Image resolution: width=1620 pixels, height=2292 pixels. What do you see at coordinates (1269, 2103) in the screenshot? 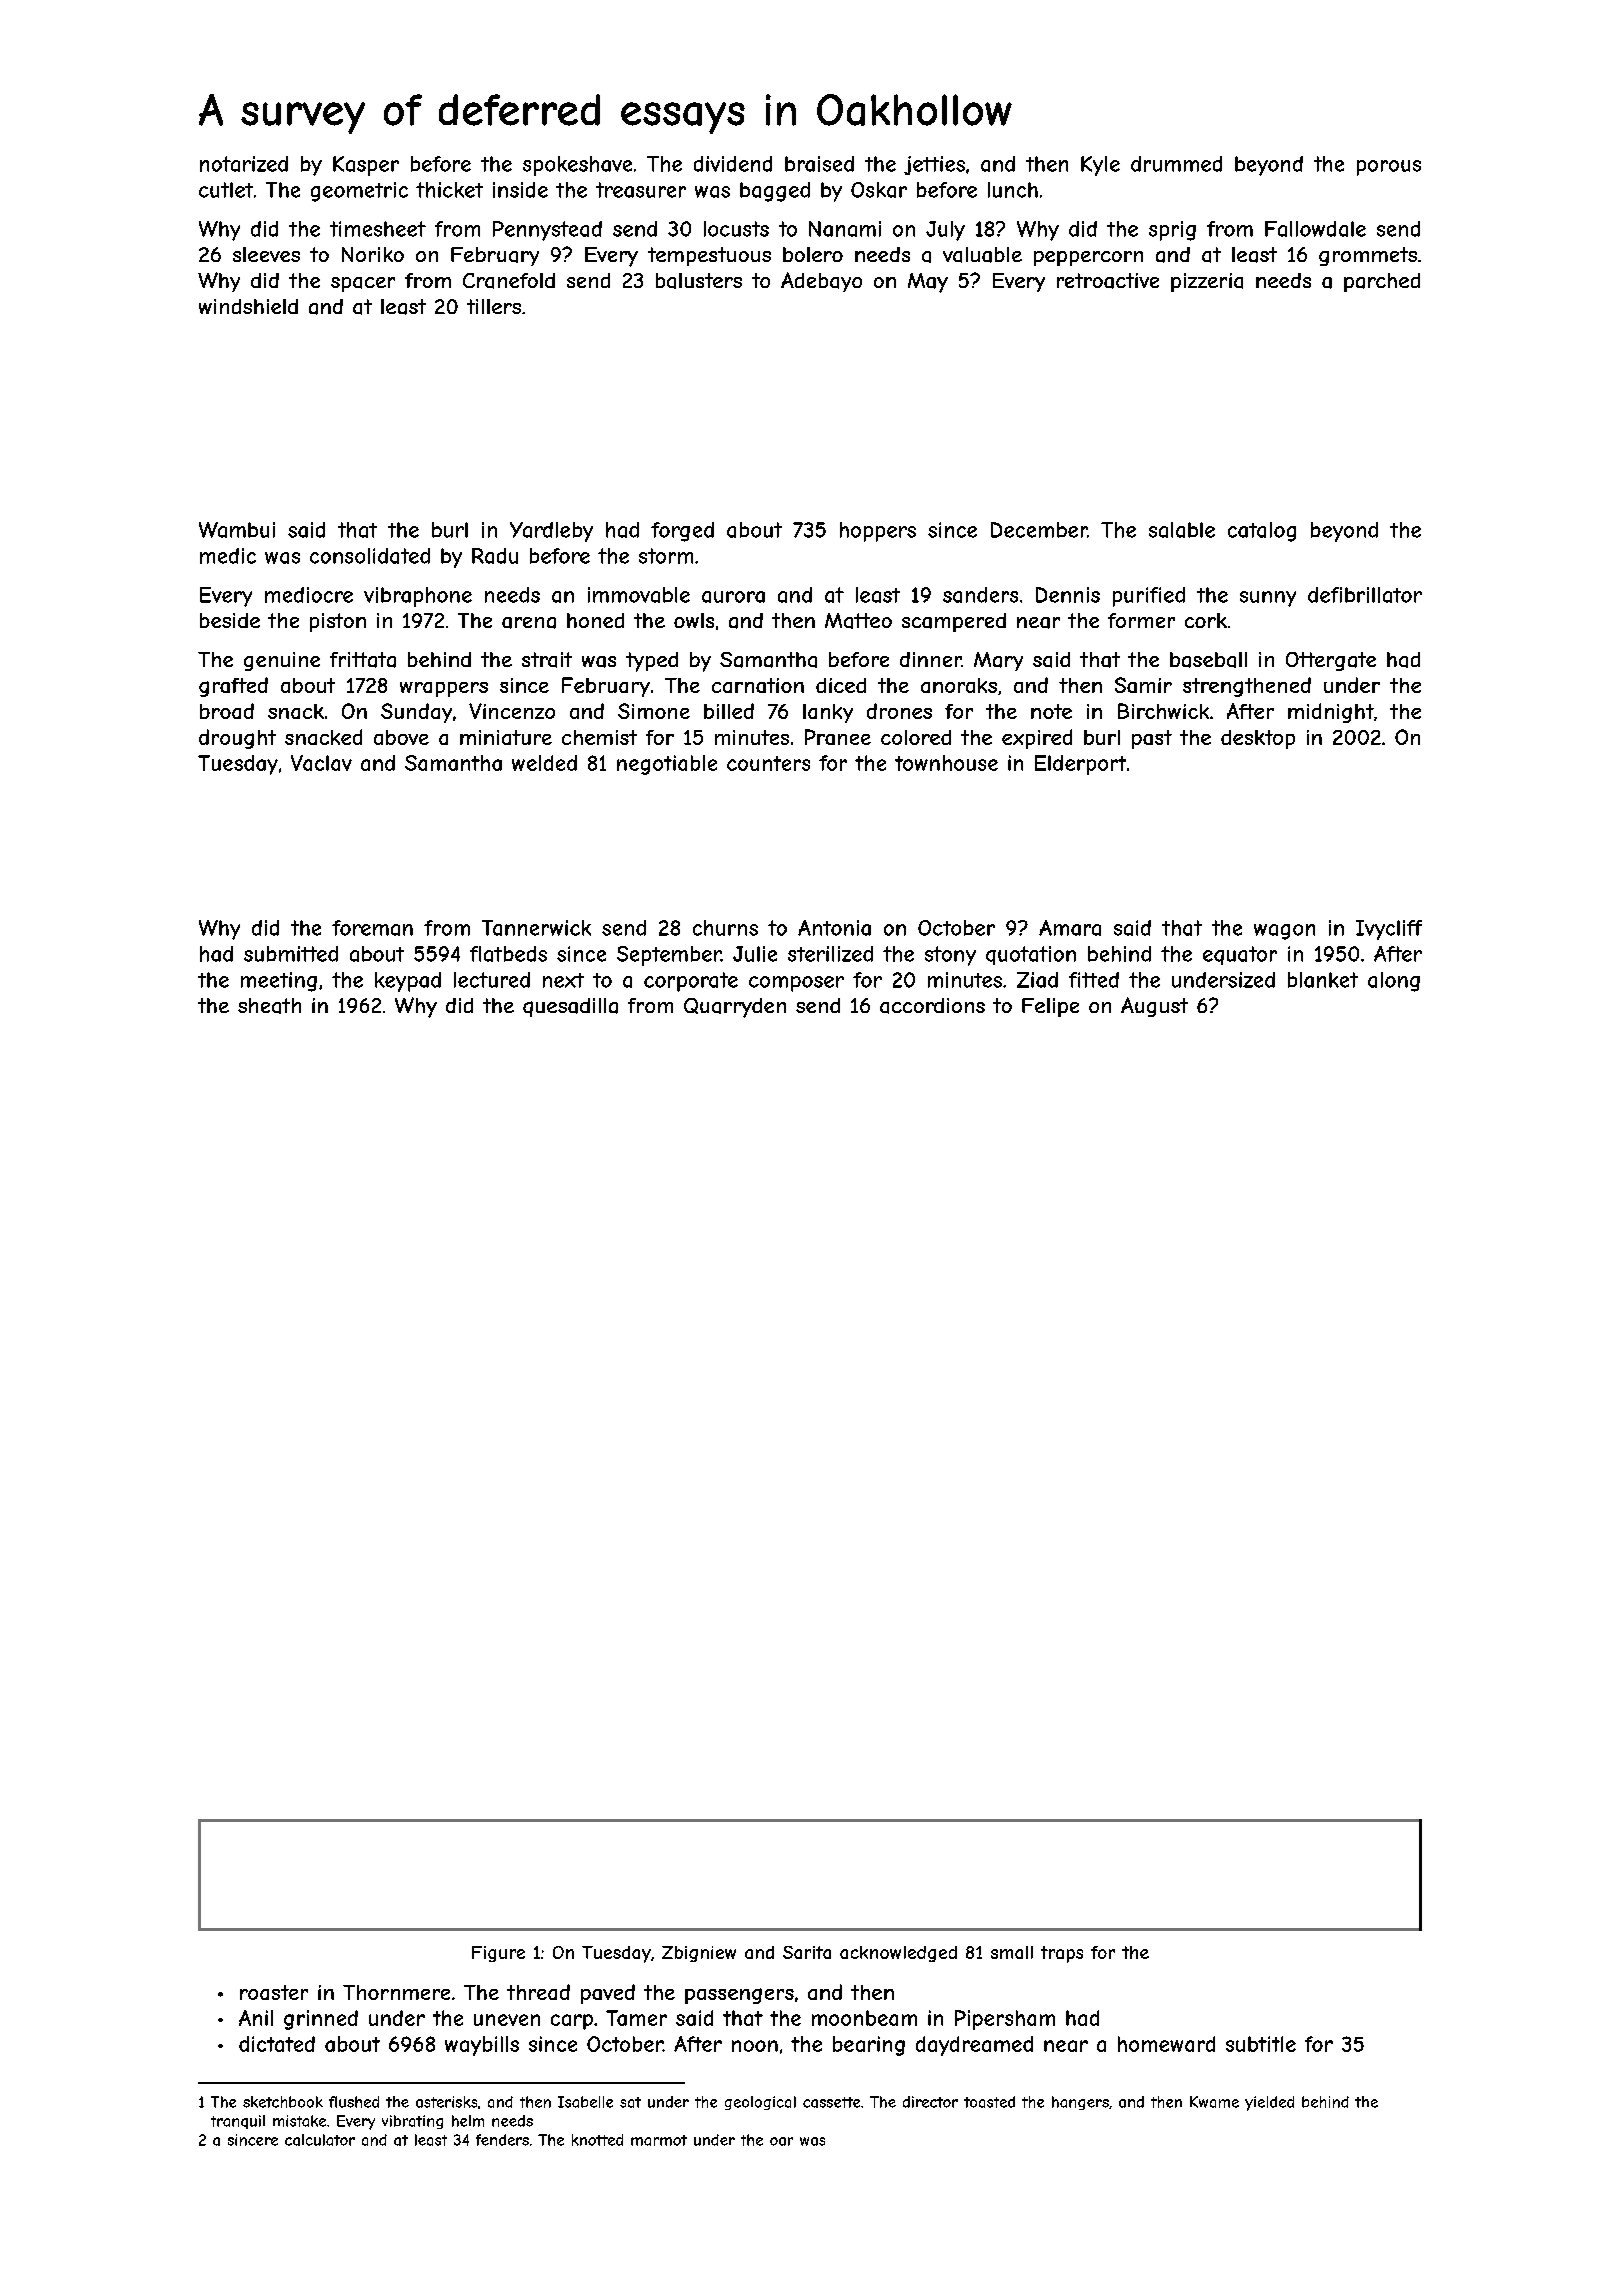
I see `yielded` at bounding box center [1269, 2103].
